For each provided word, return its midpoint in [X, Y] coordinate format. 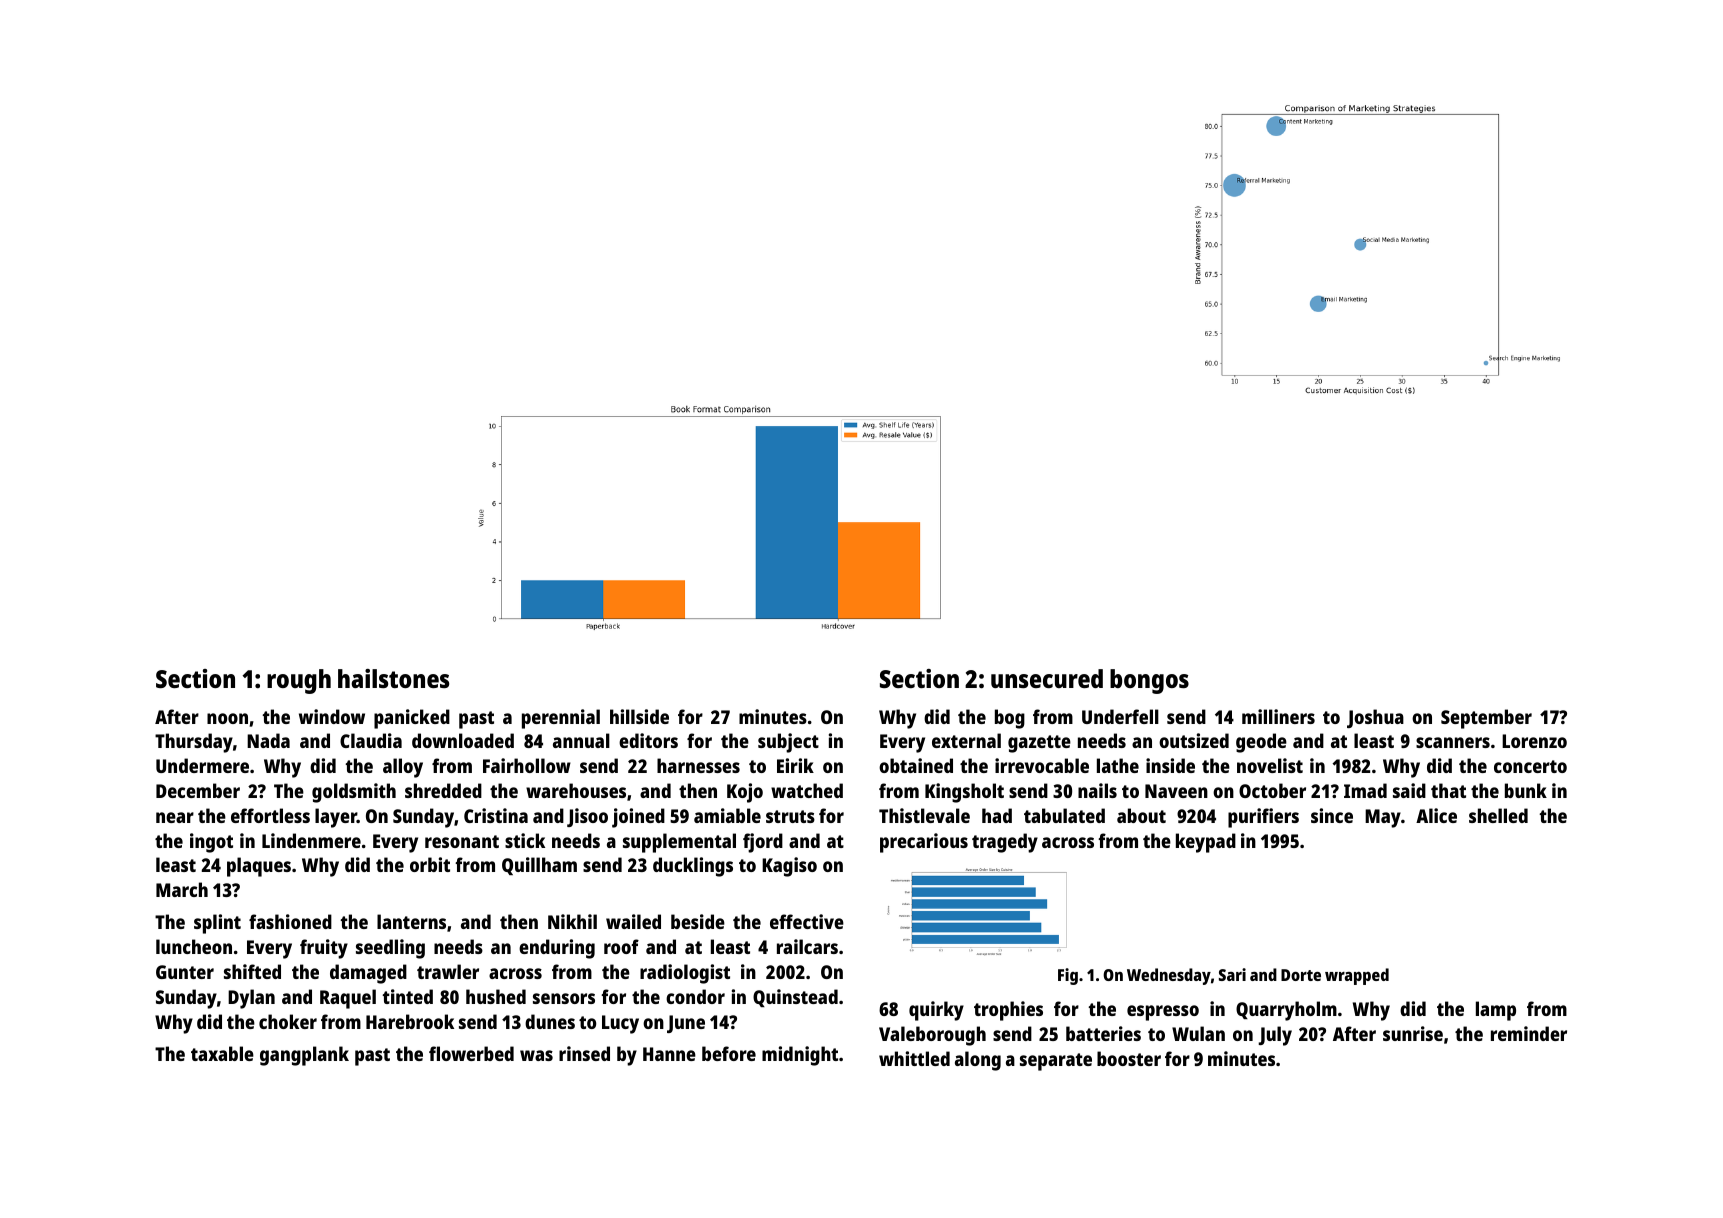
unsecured [1047, 678]
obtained [916, 765]
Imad [1365, 790]
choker [288, 1021]
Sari [1232, 974]
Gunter [185, 972]
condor [695, 996]
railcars [807, 946]
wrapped [1357, 976]
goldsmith [354, 793]
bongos [1149, 681]
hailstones [393, 678]
